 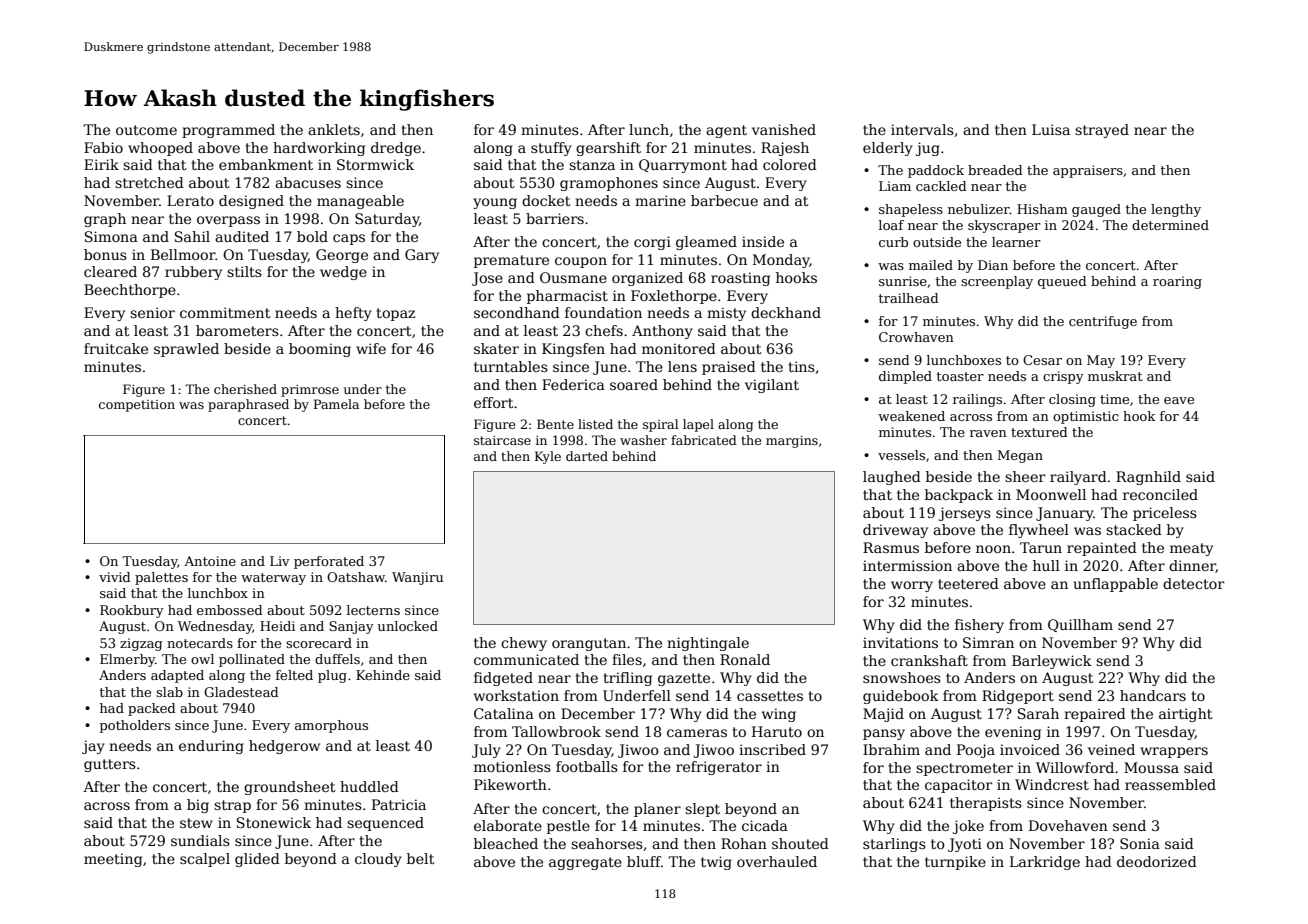 I want to click on Foxlethorpe, so click(x=674, y=297).
